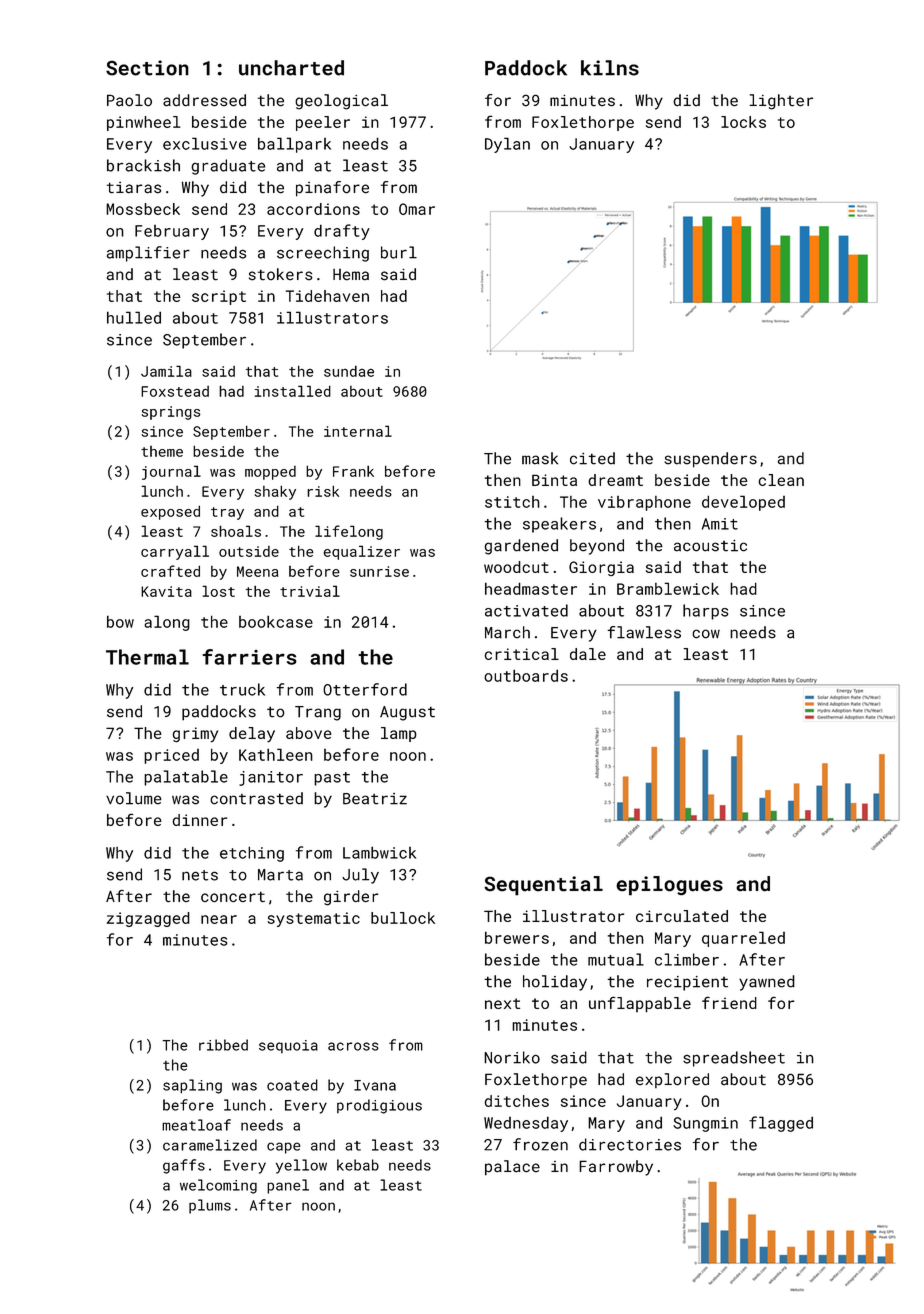 The image size is (924, 1314). I want to click on ballpark, so click(294, 145).
